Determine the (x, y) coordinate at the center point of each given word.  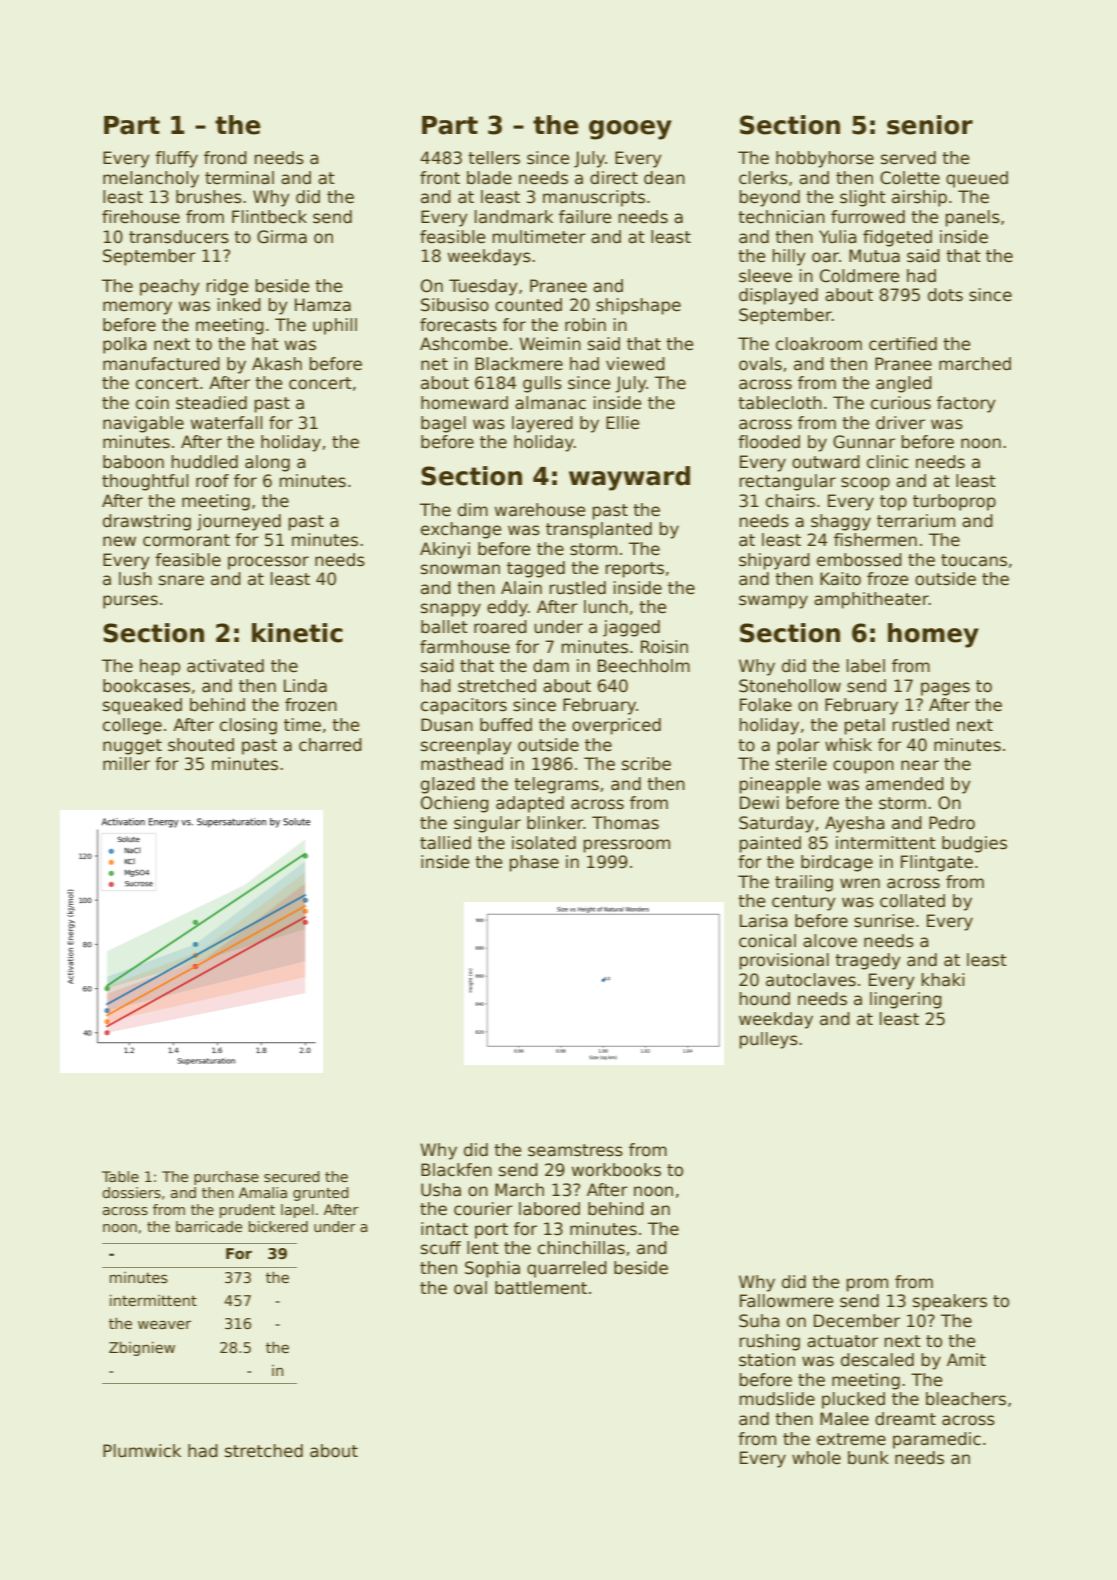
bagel (443, 424)
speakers (950, 1302)
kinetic (297, 633)
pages (945, 689)
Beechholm (644, 666)
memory (137, 308)
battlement (541, 1288)
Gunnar (864, 442)
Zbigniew (142, 1349)
